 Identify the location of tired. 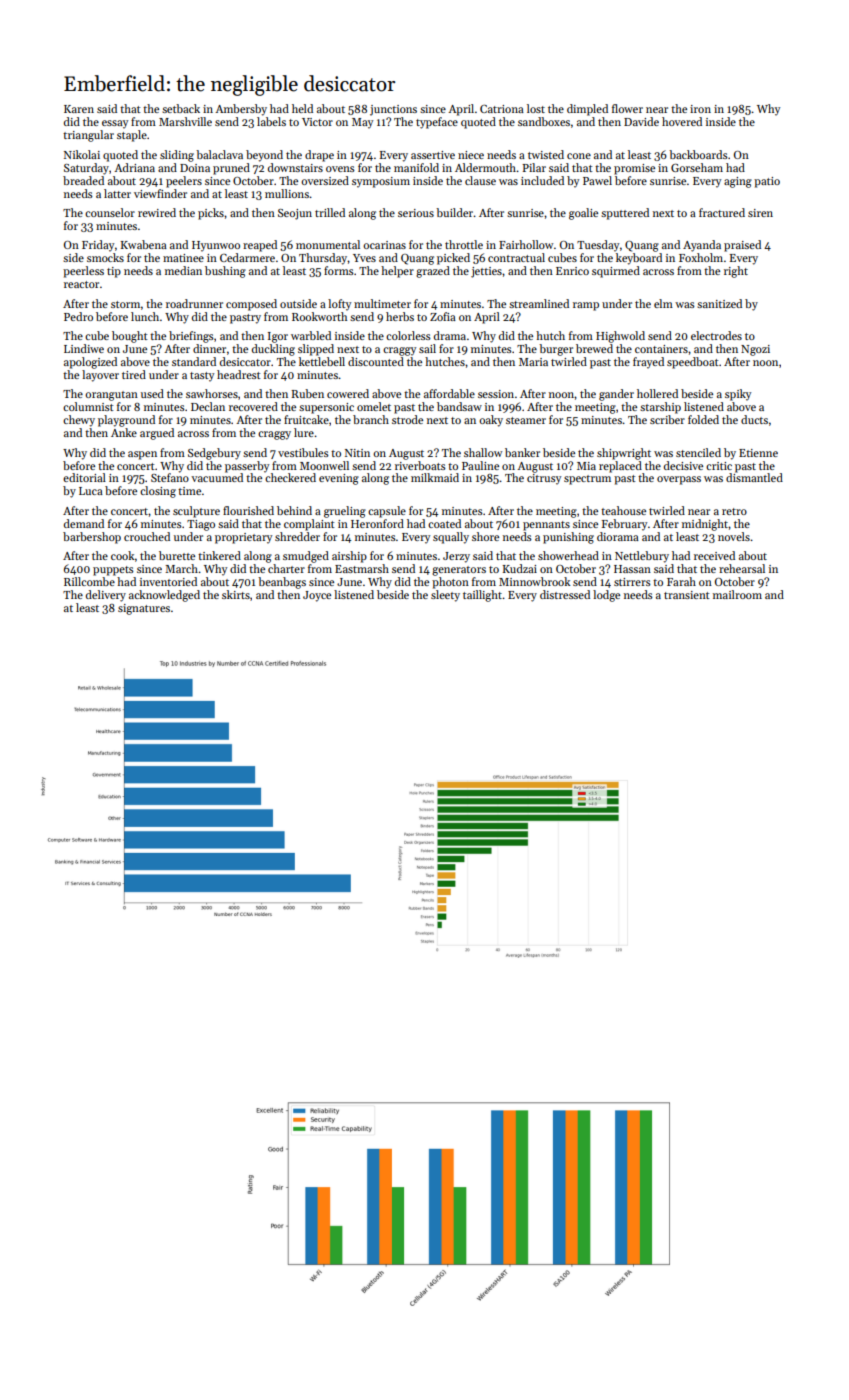
(134, 374).
